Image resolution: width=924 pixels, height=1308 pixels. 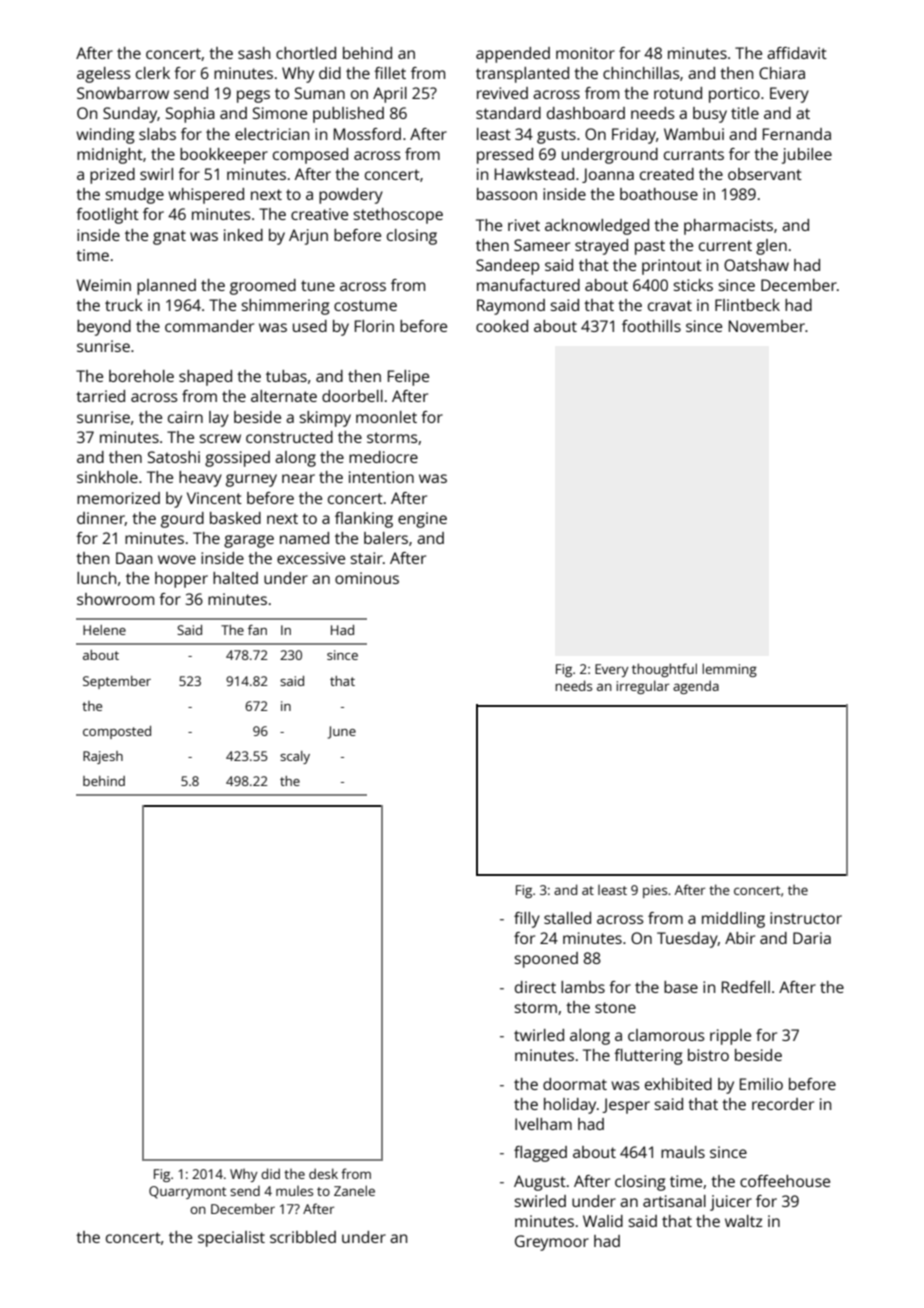 What do you see at coordinates (311, 558) in the screenshot?
I see `excessive` at bounding box center [311, 558].
